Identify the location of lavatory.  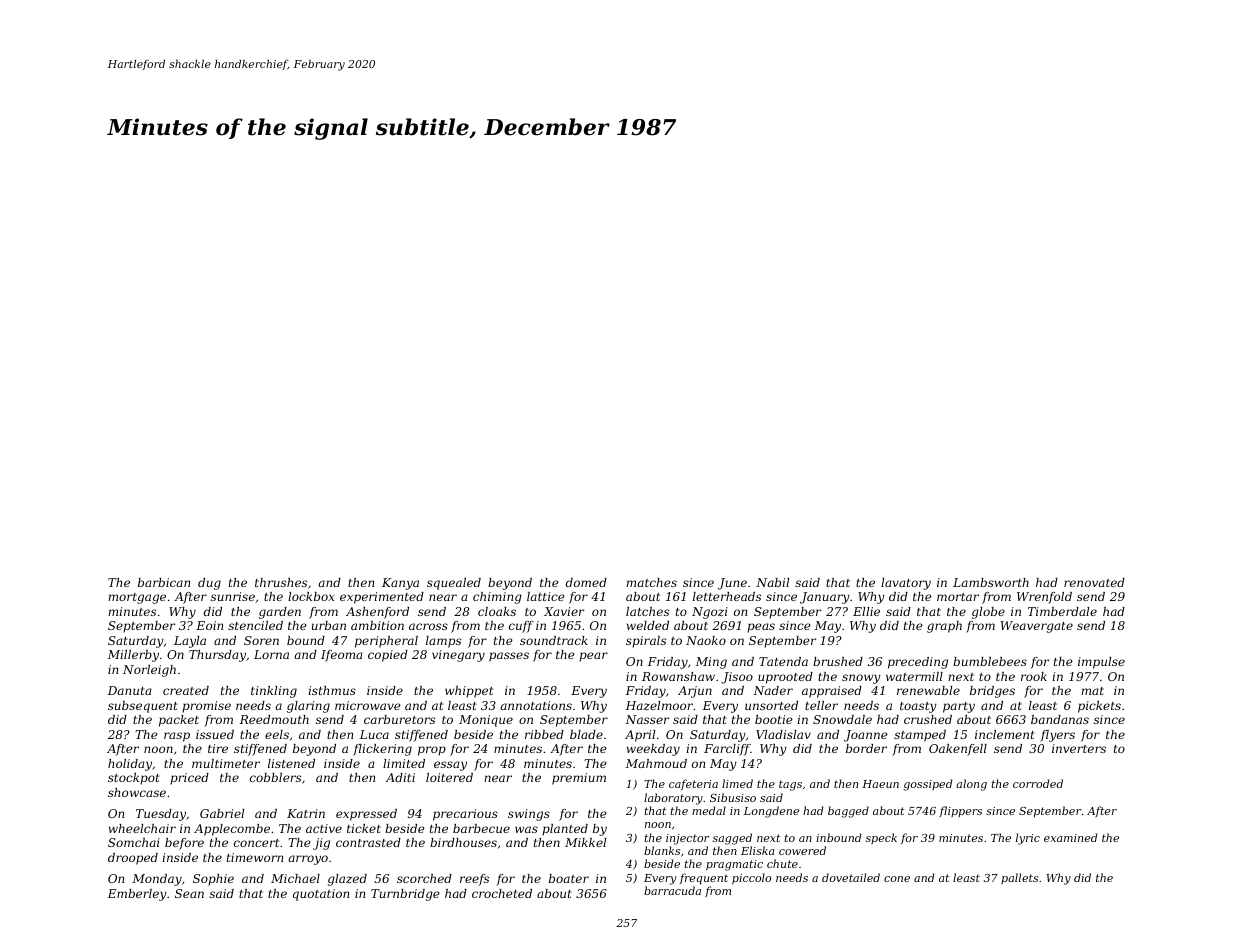
(906, 584).
